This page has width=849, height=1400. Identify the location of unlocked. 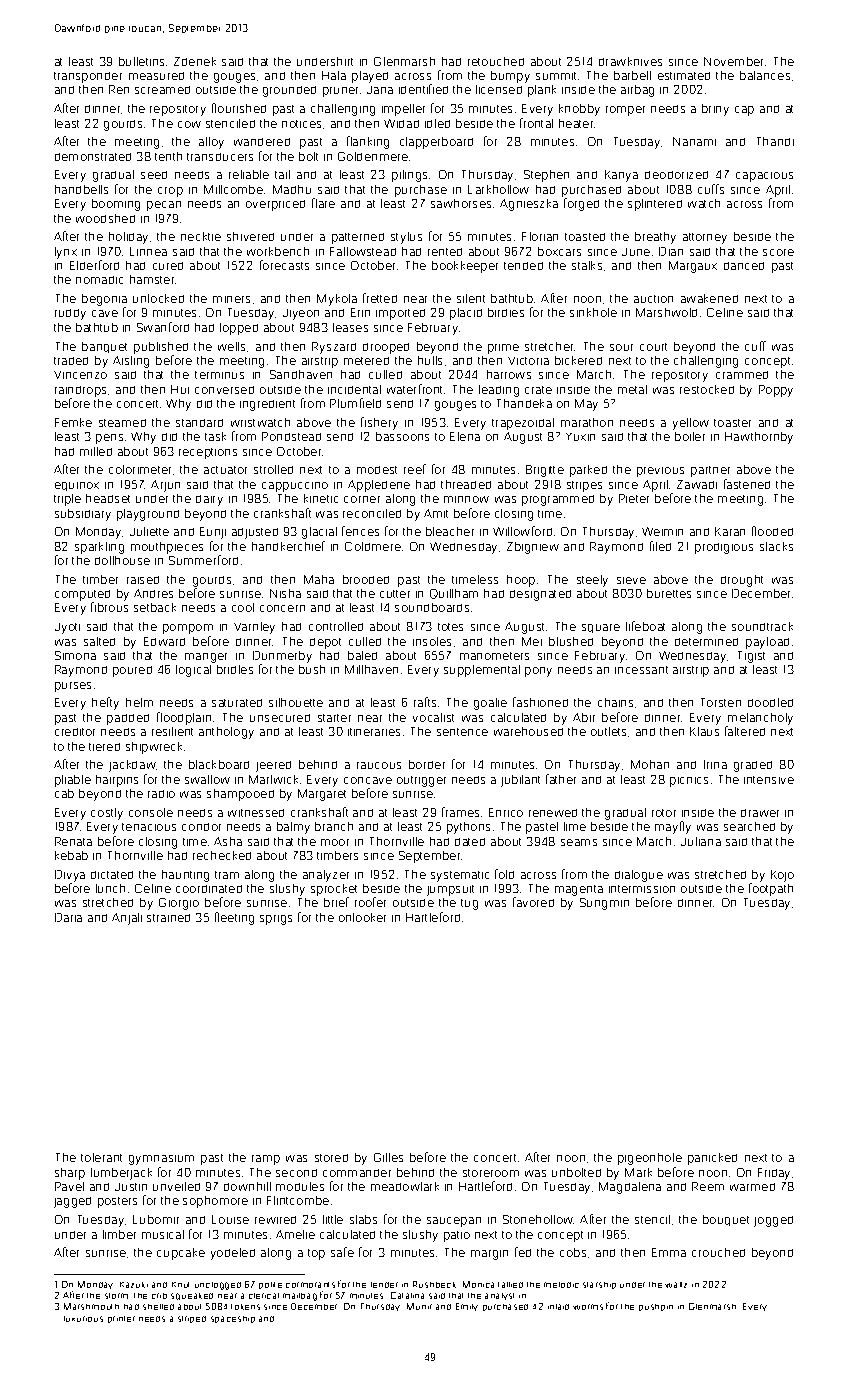
(158, 298).
